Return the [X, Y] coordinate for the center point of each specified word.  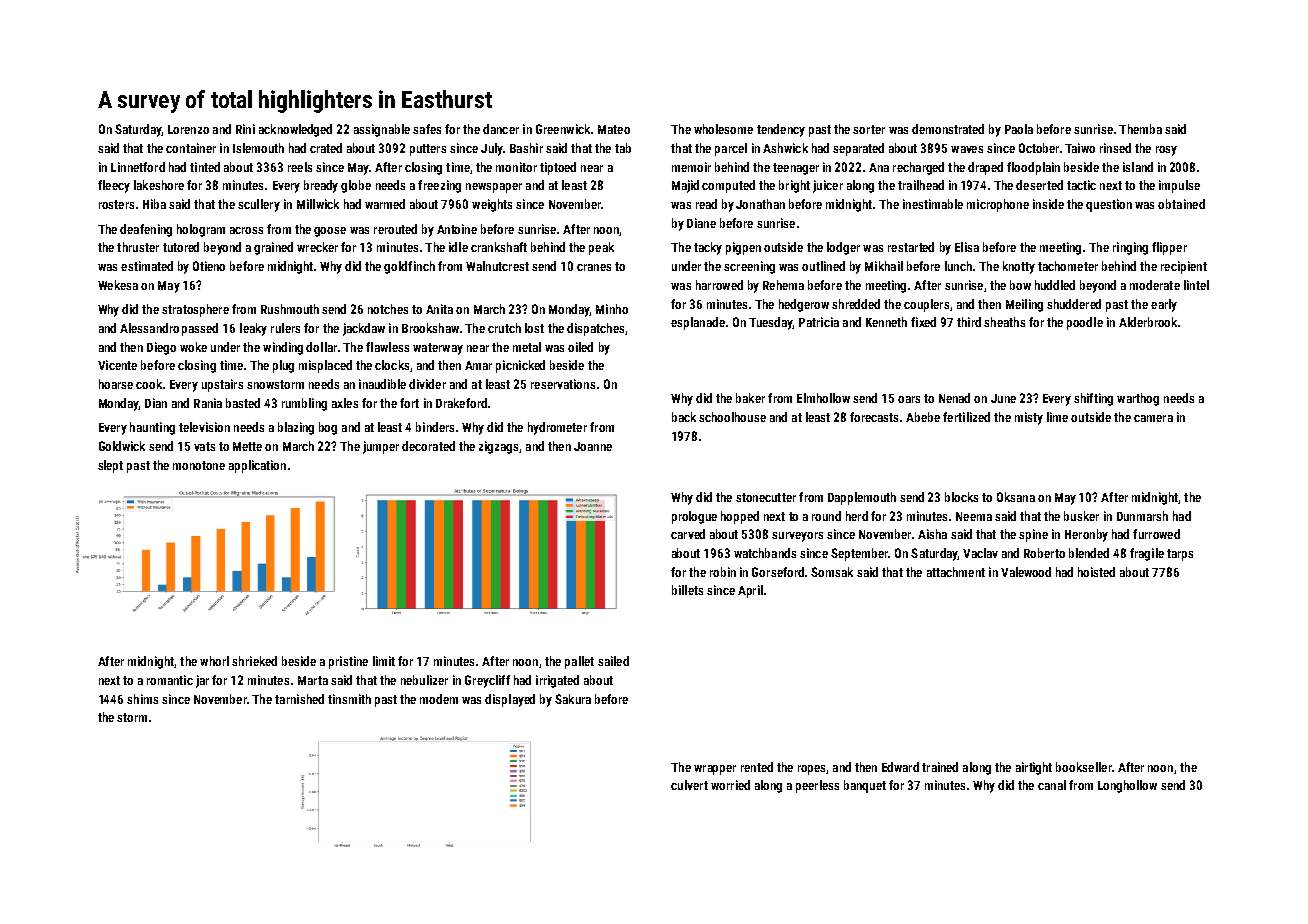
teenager [796, 169]
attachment [956, 572]
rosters [116, 204]
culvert [689, 785]
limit [384, 661]
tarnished [299, 699]
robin [723, 572]
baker [750, 398]
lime [1057, 417]
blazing [296, 428]
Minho [612, 309]
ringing [1130, 248]
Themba [1140, 129]
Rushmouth [290, 309]
